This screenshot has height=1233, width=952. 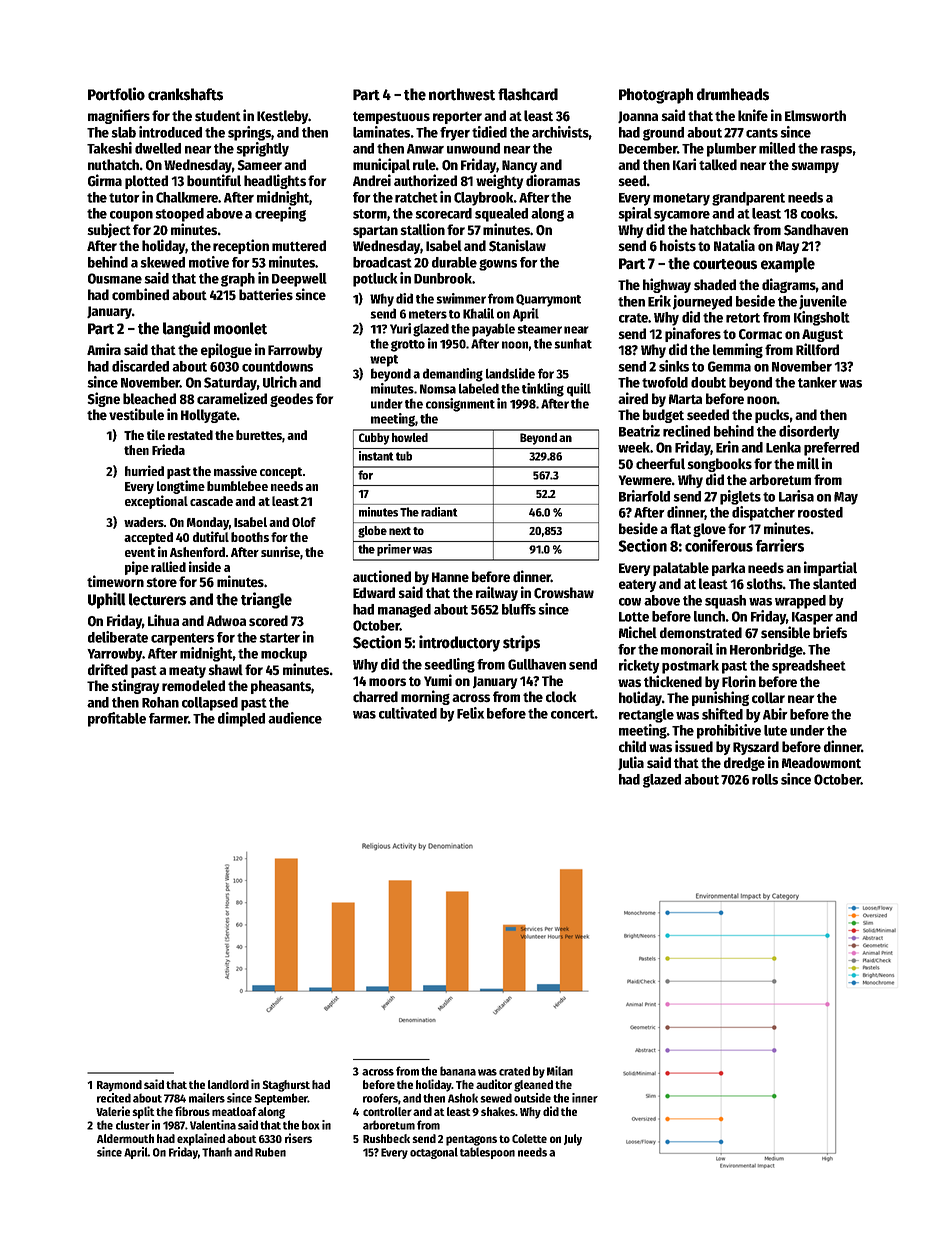 What do you see at coordinates (460, 405) in the screenshot?
I see `consignment` at bounding box center [460, 405].
